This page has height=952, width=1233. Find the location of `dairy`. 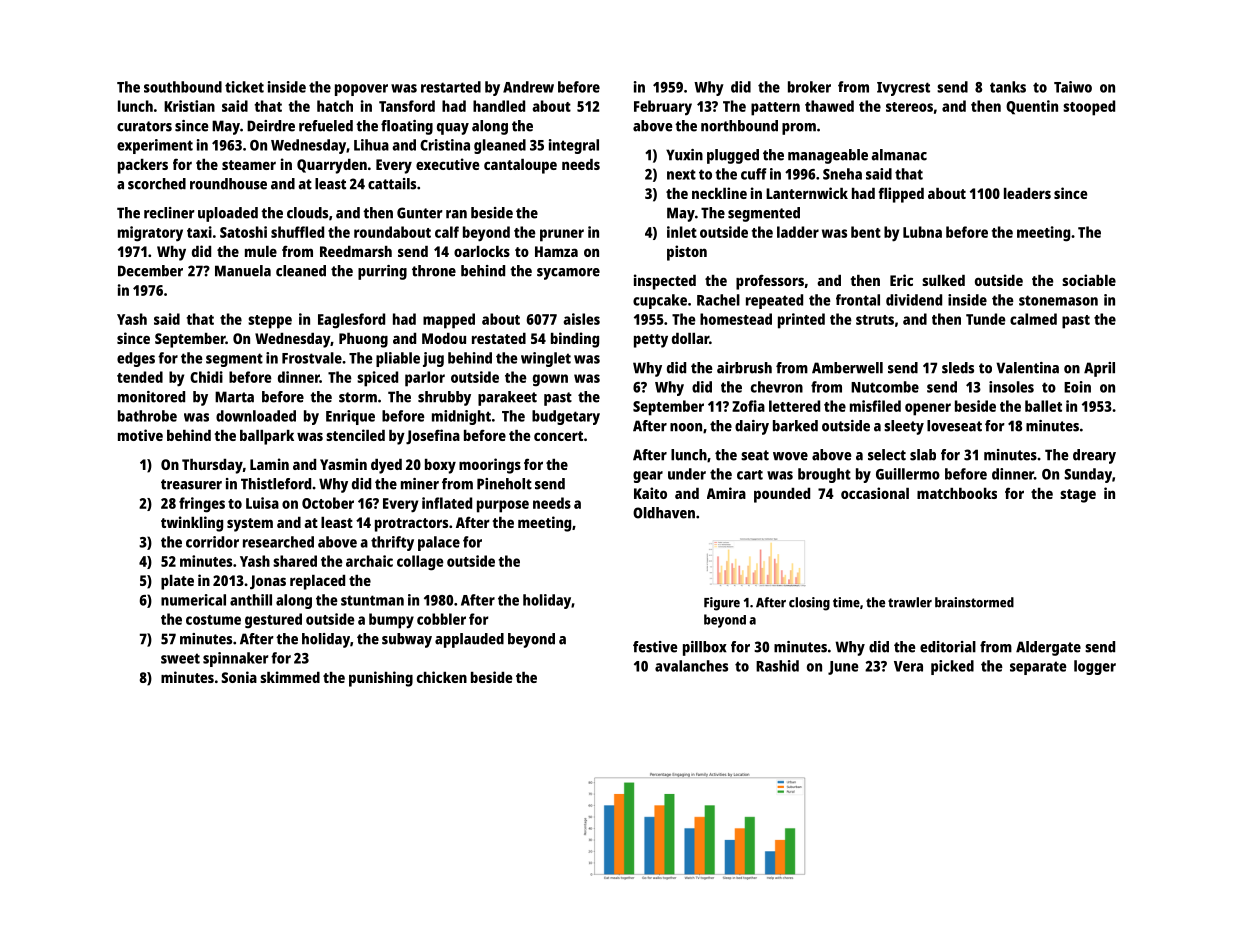

dairy is located at coordinates (752, 427).
